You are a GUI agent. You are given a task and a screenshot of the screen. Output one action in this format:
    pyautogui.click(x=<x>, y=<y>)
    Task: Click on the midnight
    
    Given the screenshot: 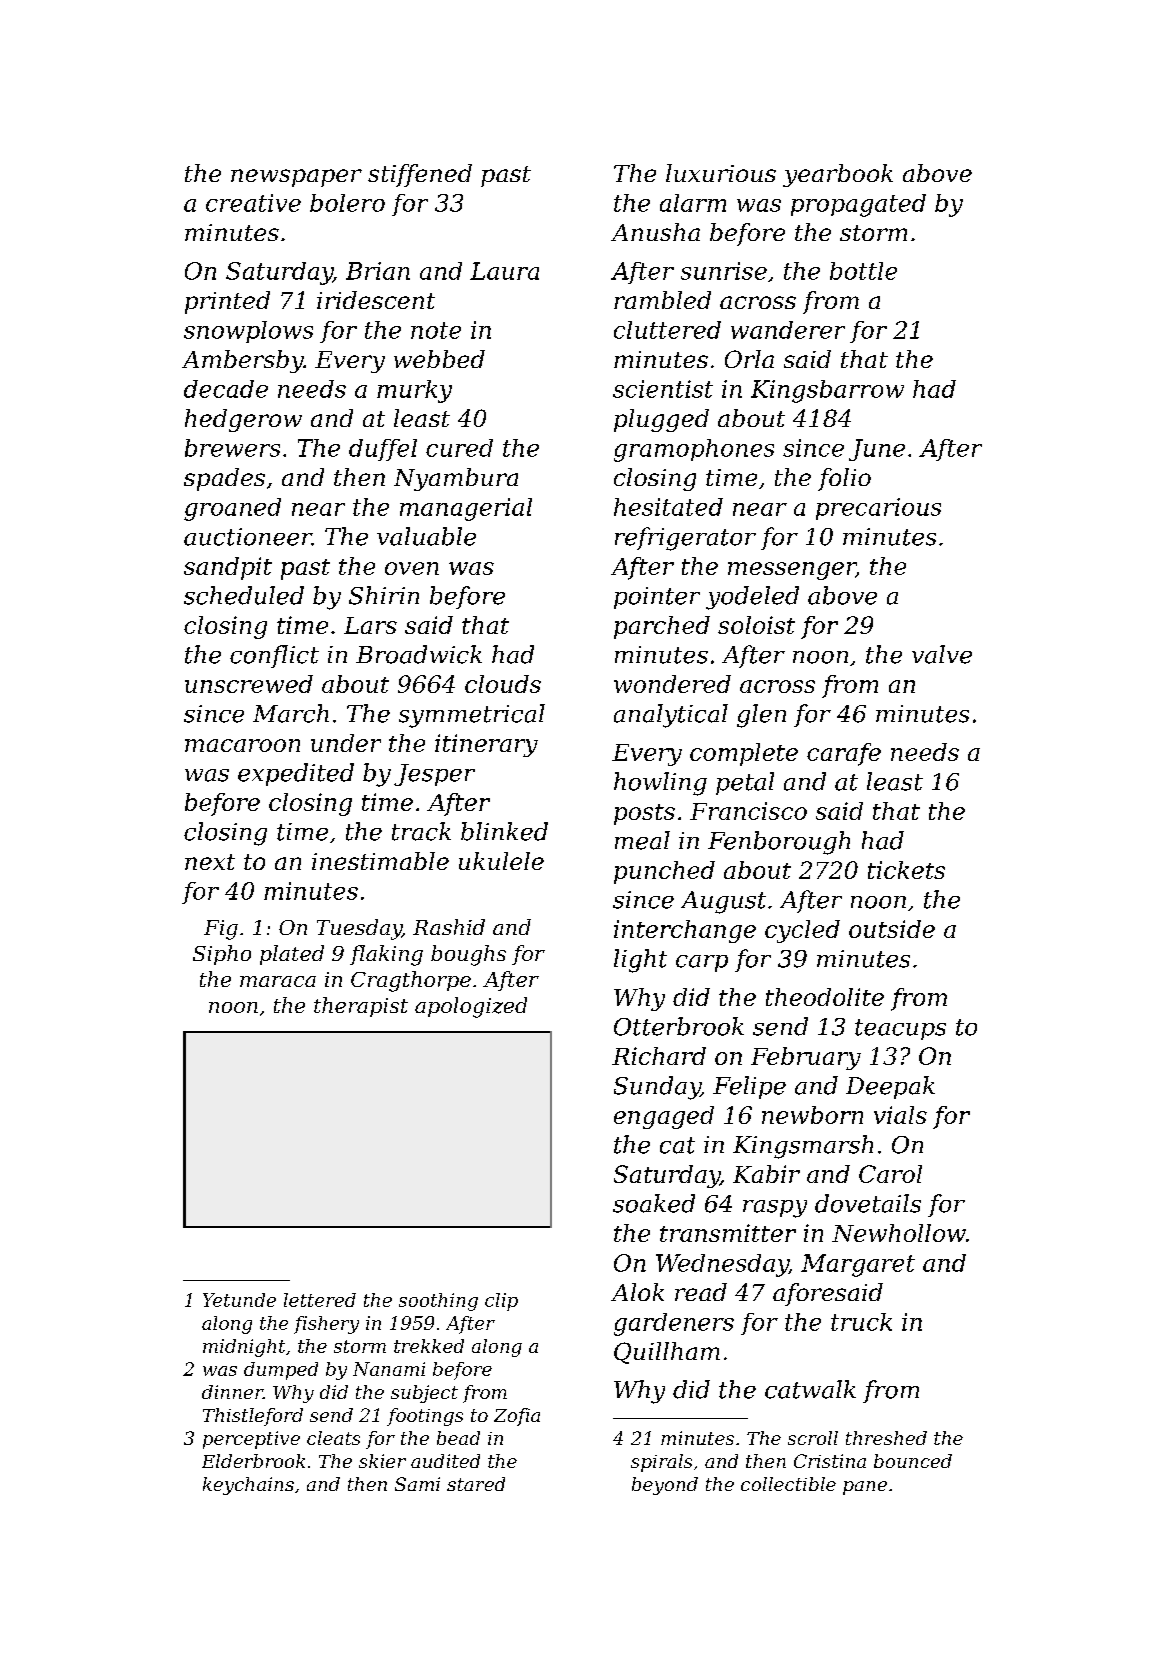 What is the action you would take?
    pyautogui.click(x=244, y=1348)
